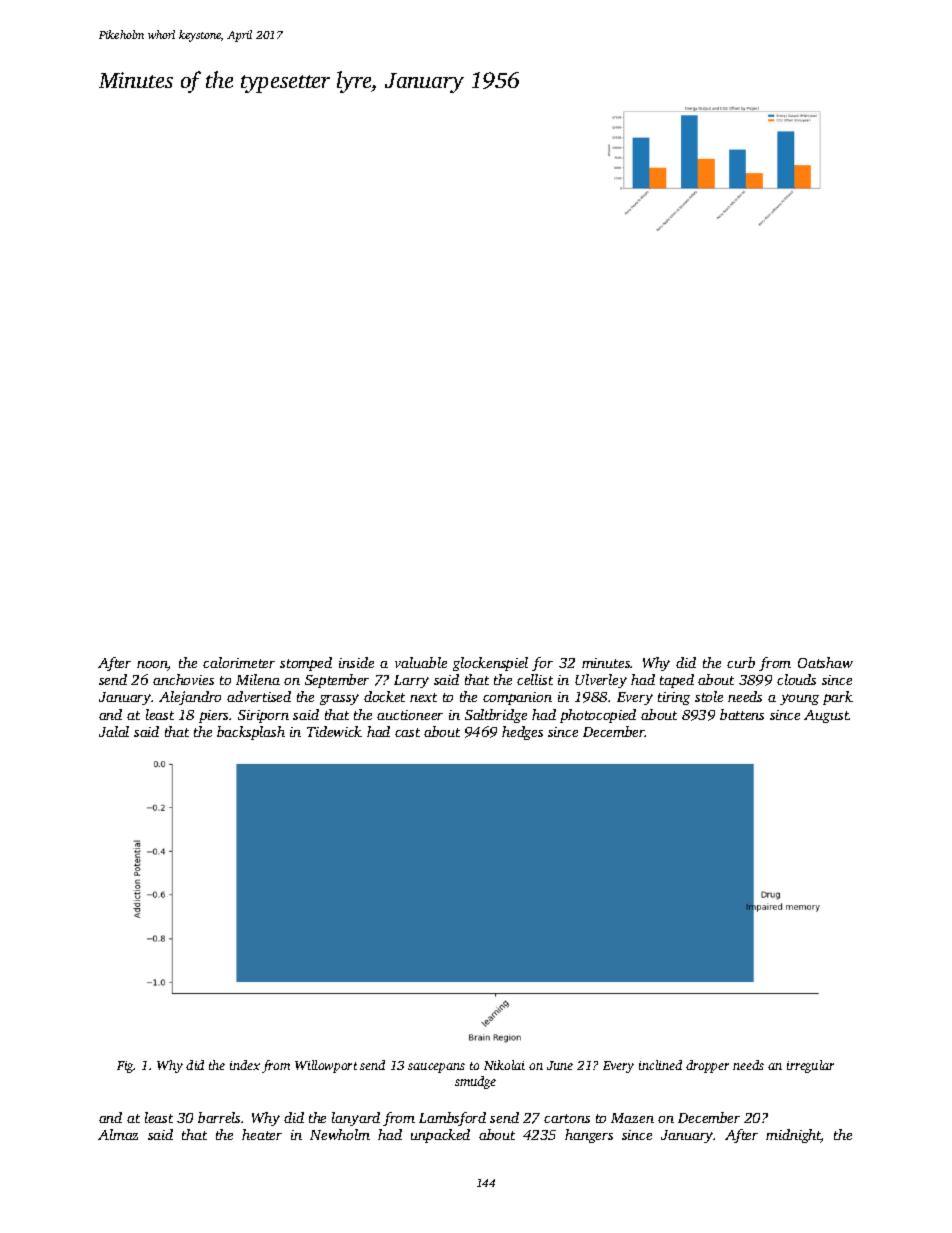 The width and height of the screenshot is (952, 1233). What do you see at coordinates (114, 731) in the screenshot?
I see `Jalal` at bounding box center [114, 731].
